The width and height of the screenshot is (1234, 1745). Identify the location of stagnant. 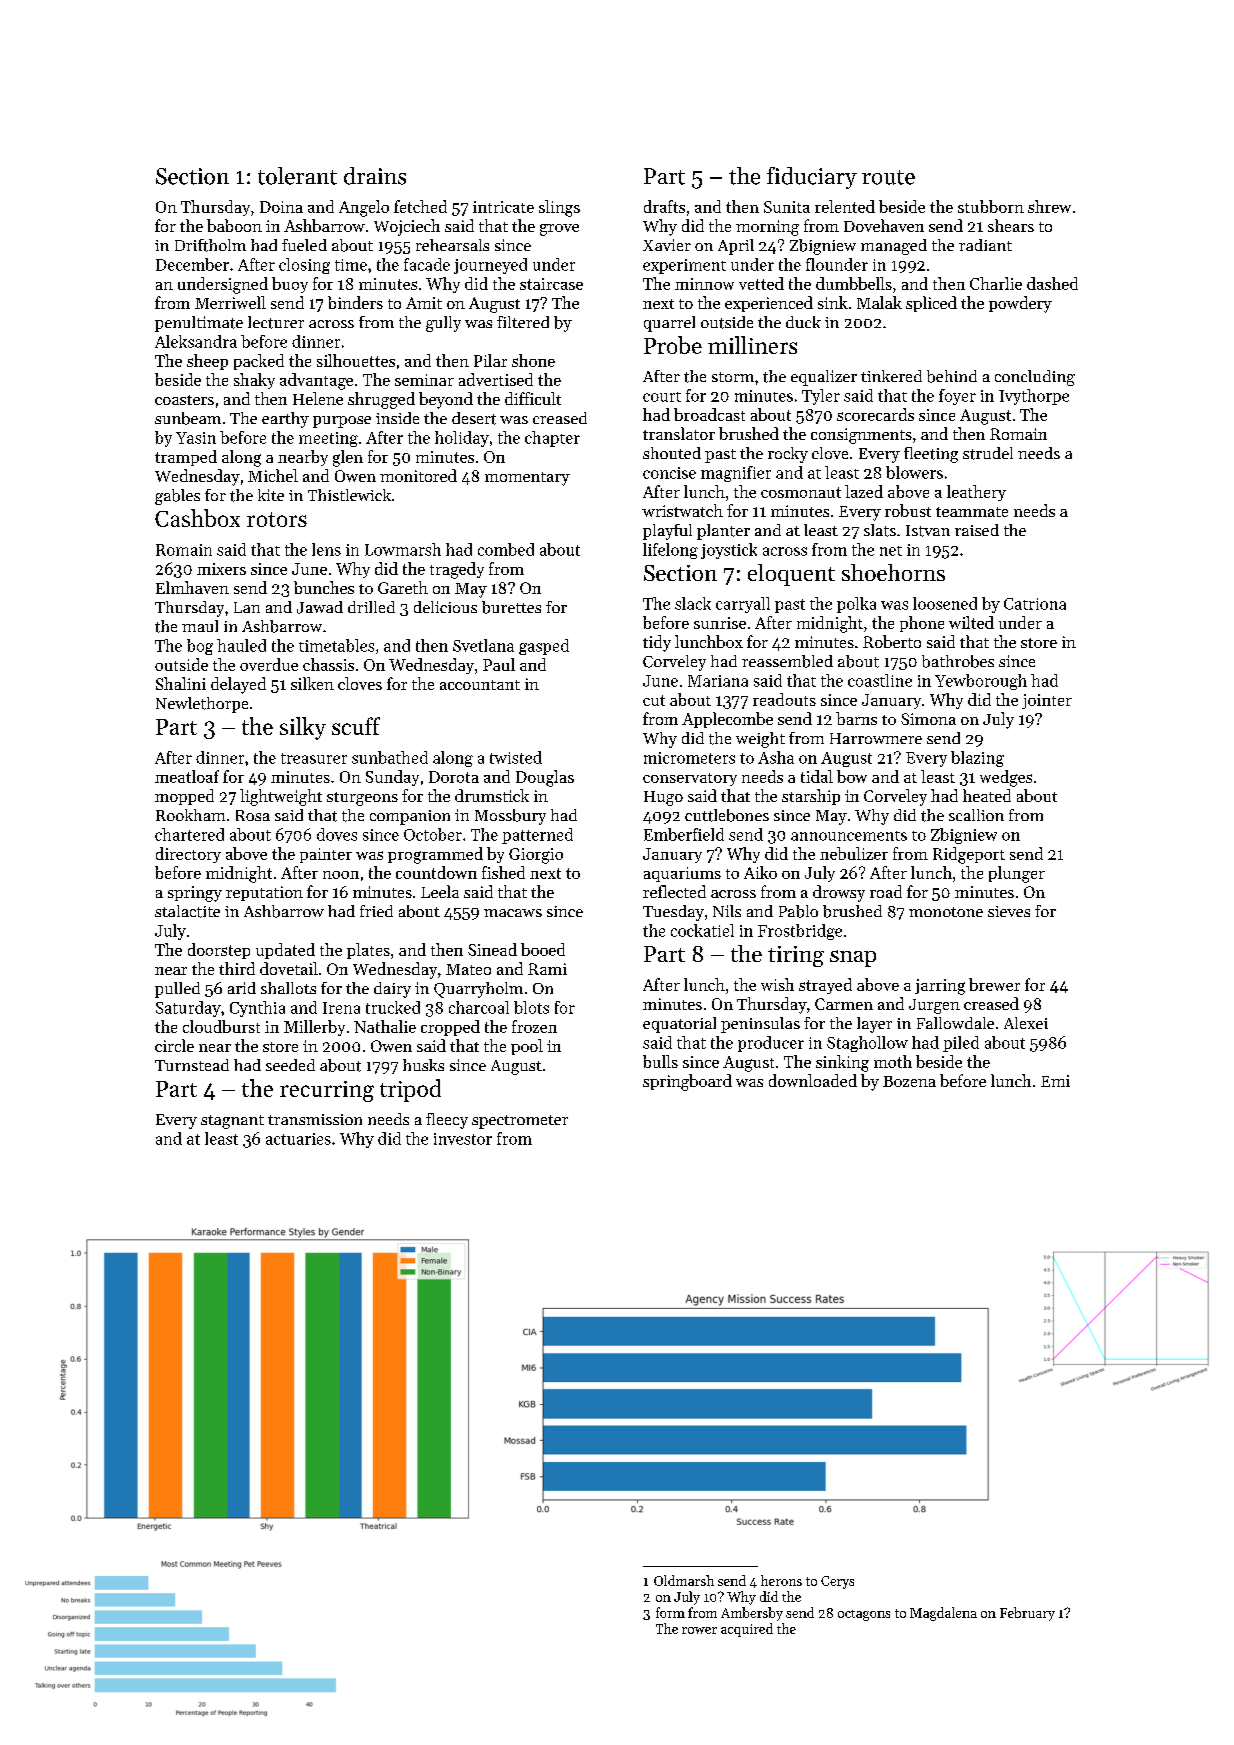
(232, 1122).
